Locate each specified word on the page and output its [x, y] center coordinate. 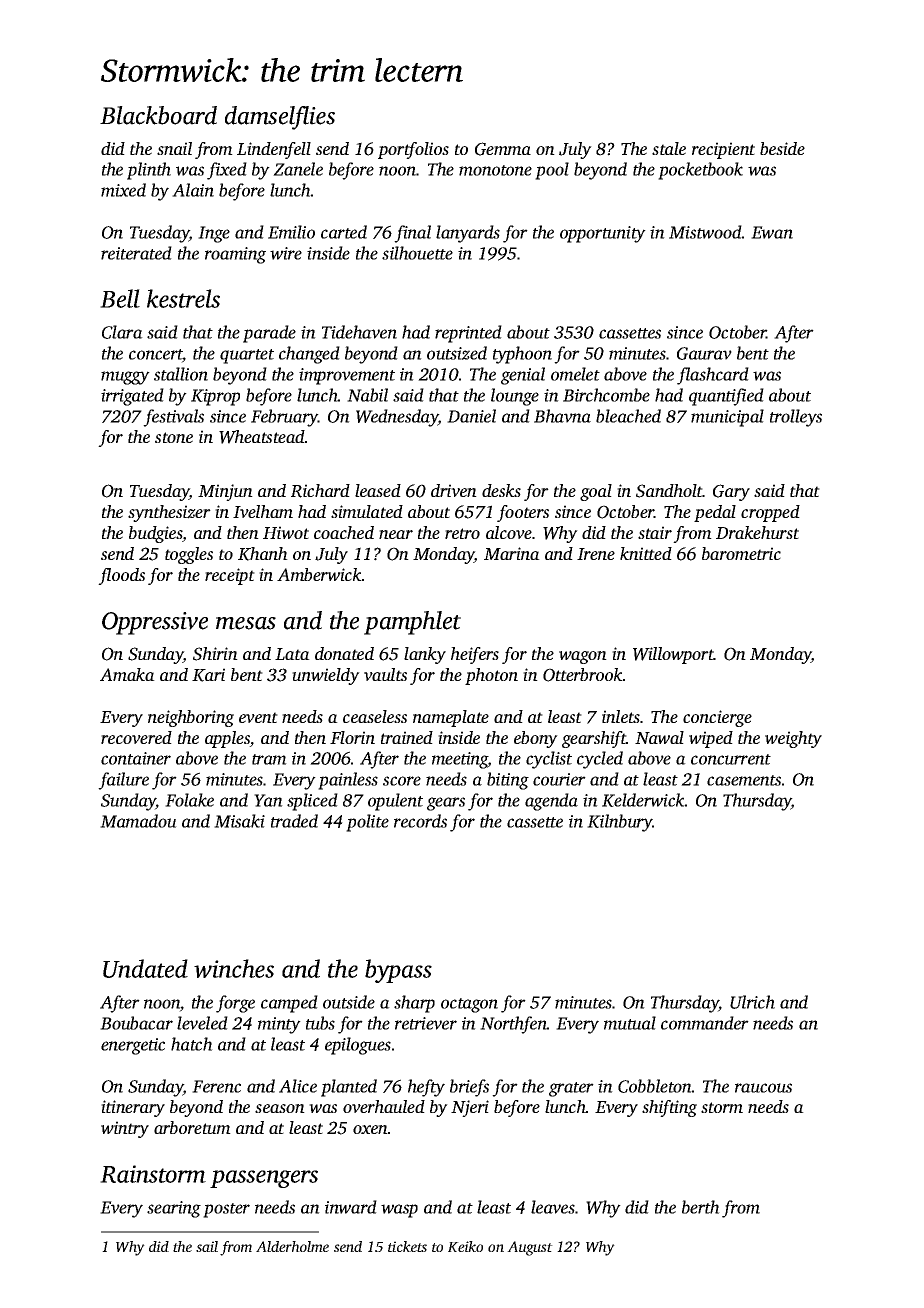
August [530, 1248]
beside [782, 148]
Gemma [503, 149]
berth [701, 1207]
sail [207, 1246]
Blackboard [158, 115]
